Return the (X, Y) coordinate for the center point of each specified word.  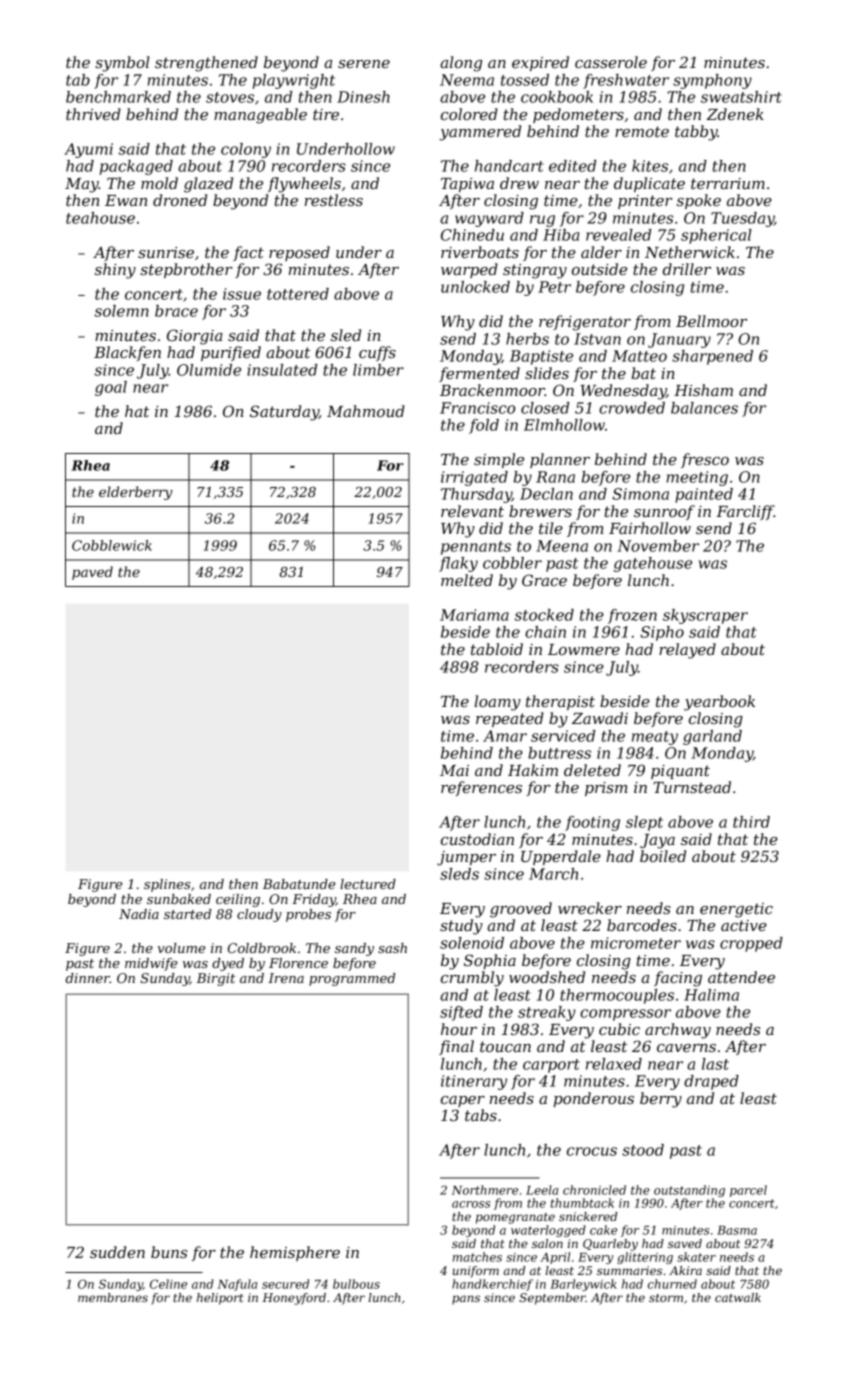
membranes (113, 1297)
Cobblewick (112, 545)
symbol (122, 64)
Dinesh (363, 97)
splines (167, 885)
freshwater (626, 81)
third (751, 822)
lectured (368, 884)
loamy (497, 703)
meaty (655, 738)
